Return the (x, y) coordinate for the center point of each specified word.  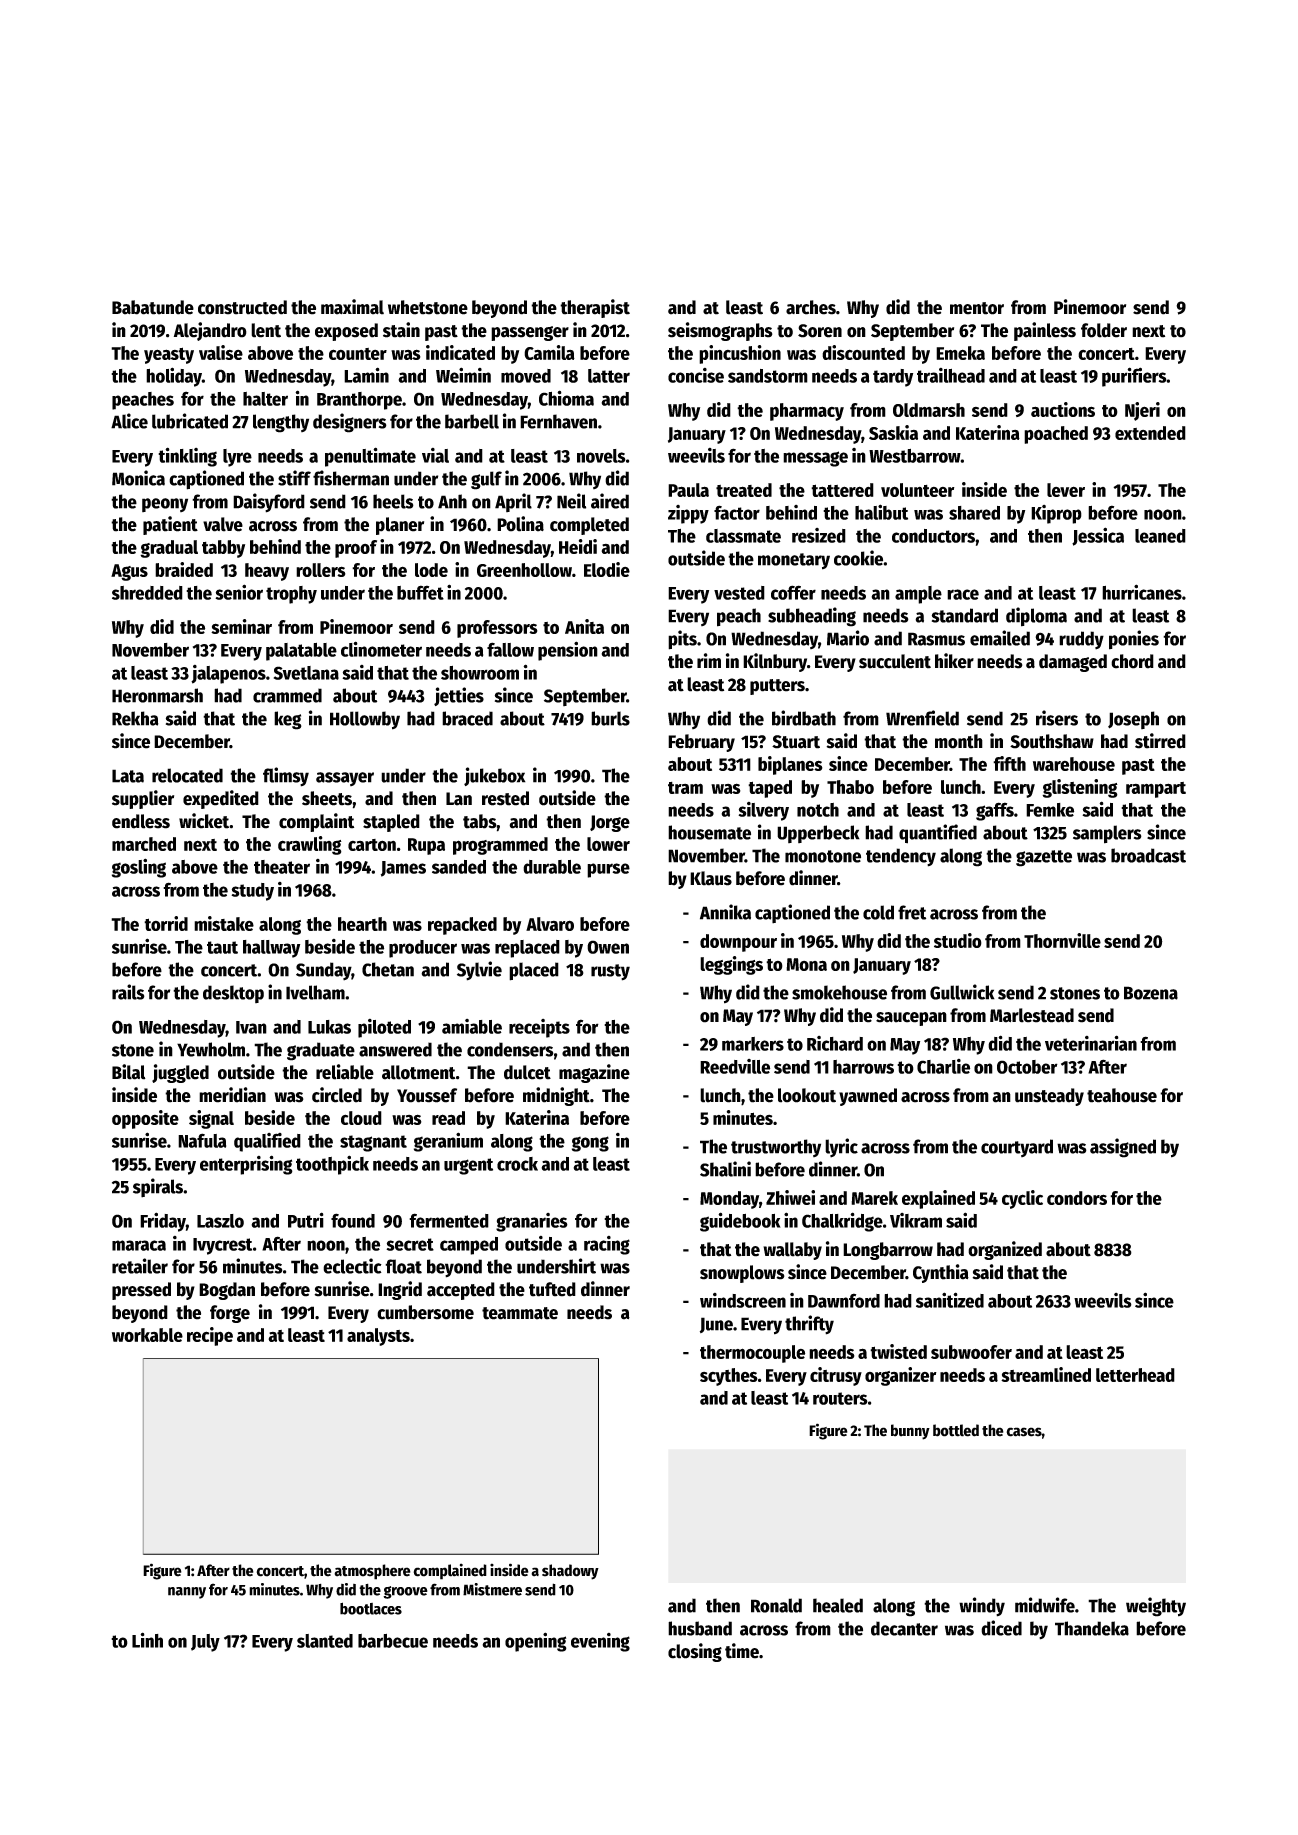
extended (1150, 433)
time (742, 1651)
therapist (595, 308)
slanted (325, 1641)
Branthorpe (359, 401)
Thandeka (1092, 1628)
